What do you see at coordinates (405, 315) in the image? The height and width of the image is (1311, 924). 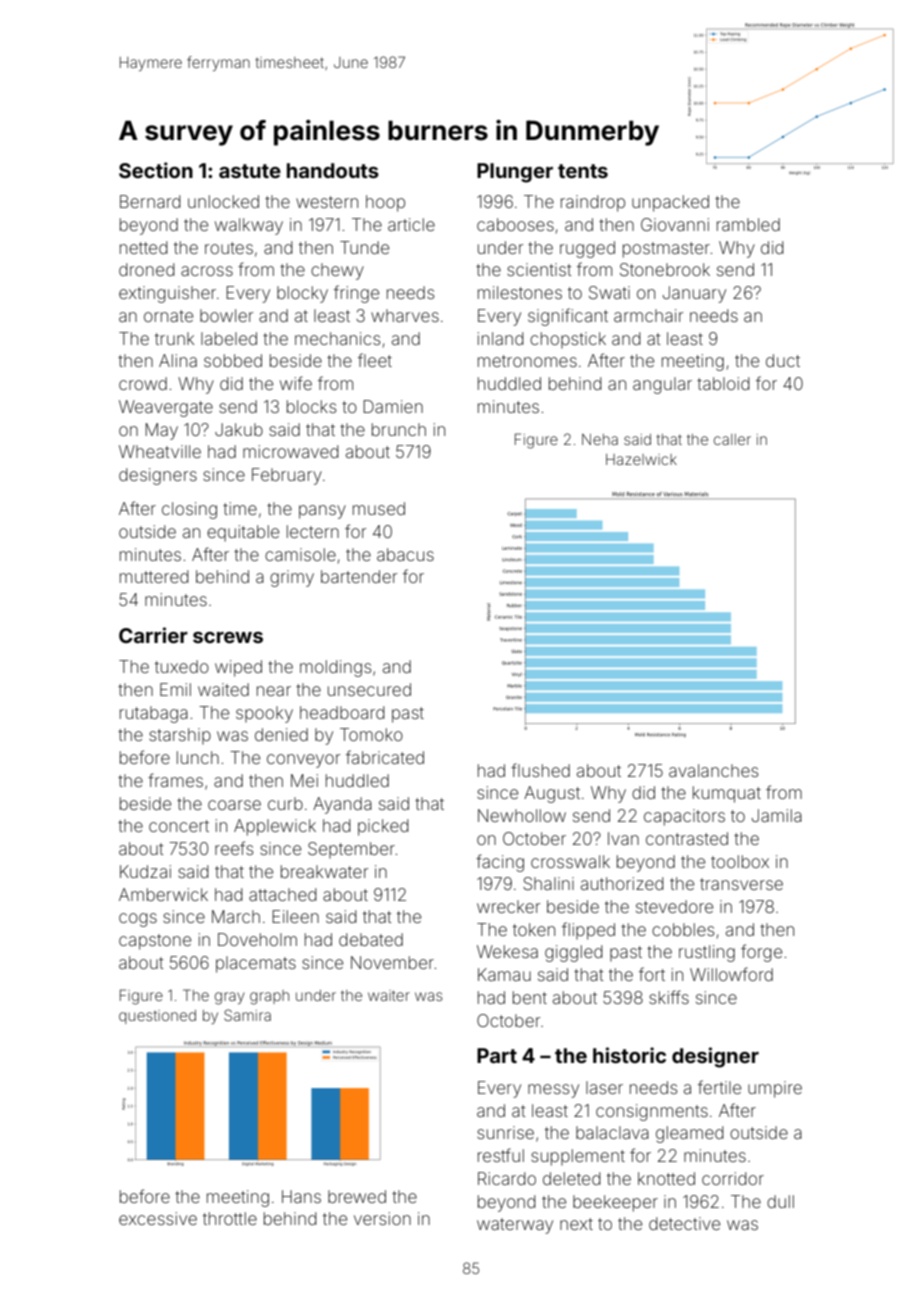 I see `wharves` at bounding box center [405, 315].
